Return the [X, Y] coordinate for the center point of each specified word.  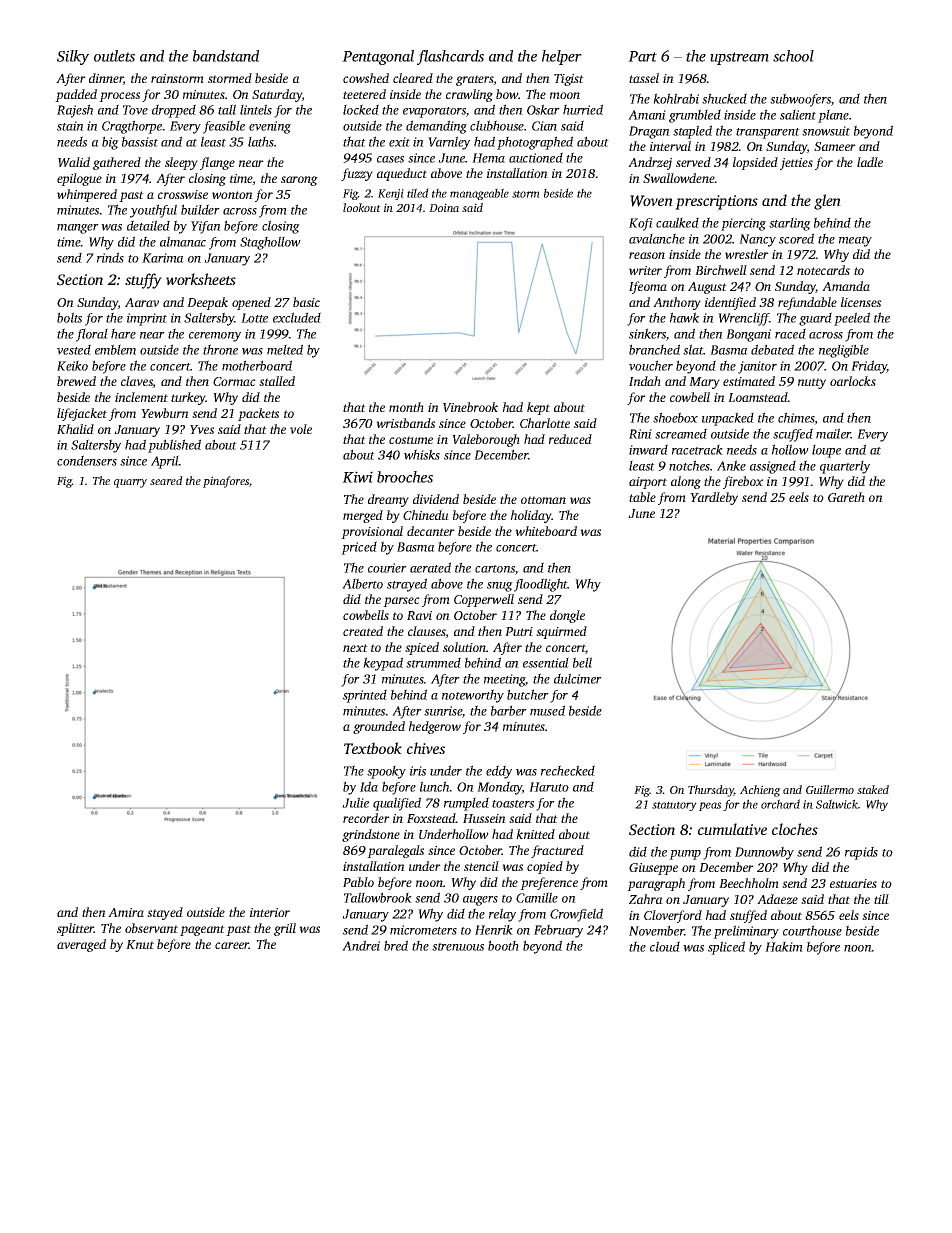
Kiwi [357, 477]
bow [507, 94]
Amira [126, 912]
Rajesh [75, 111]
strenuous [458, 947]
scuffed [793, 435]
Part [642, 56]
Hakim [784, 946]
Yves [202, 429]
